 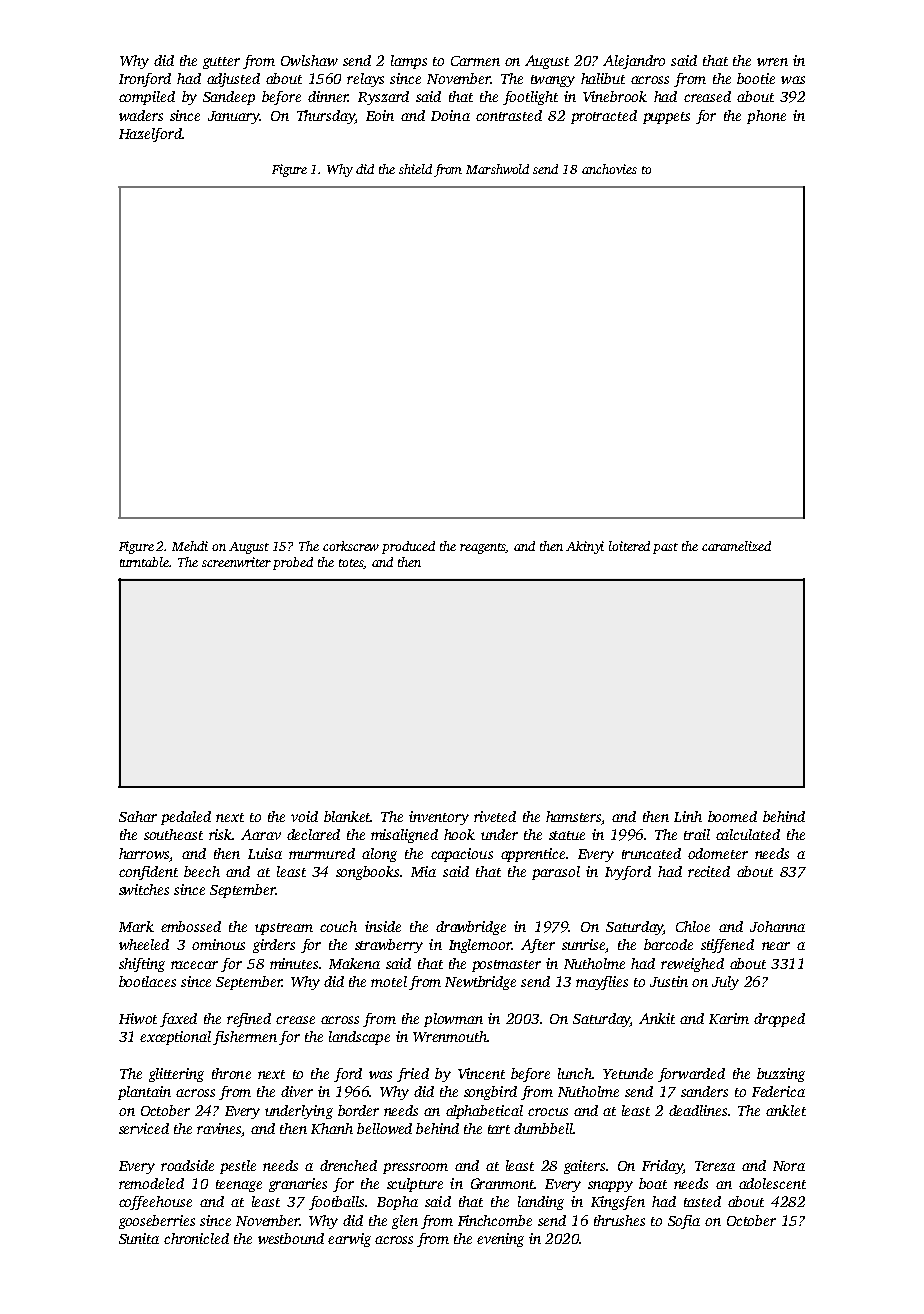 I want to click on screenwriter, so click(x=236, y=562).
